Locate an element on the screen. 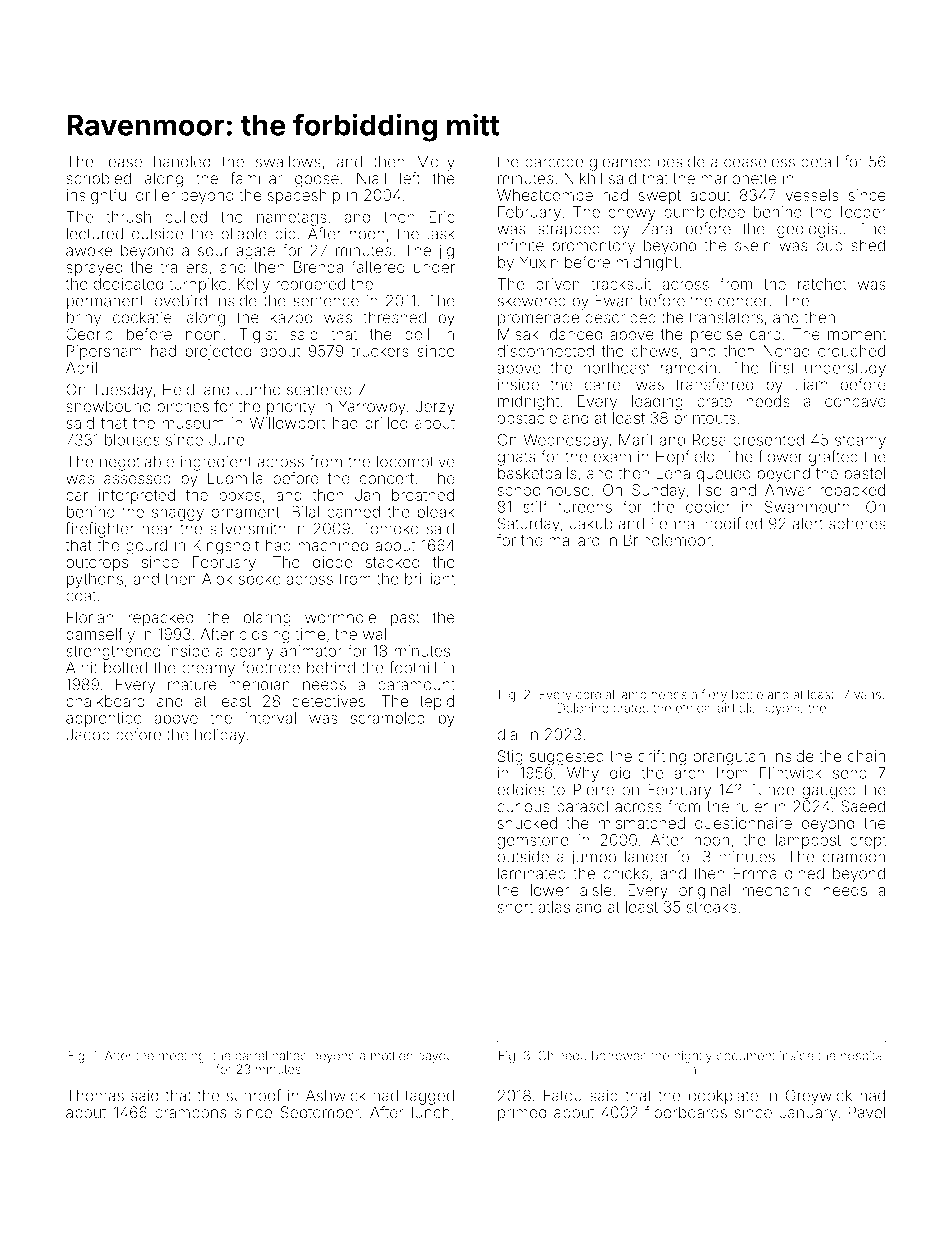  brilliant is located at coordinates (430, 579).
